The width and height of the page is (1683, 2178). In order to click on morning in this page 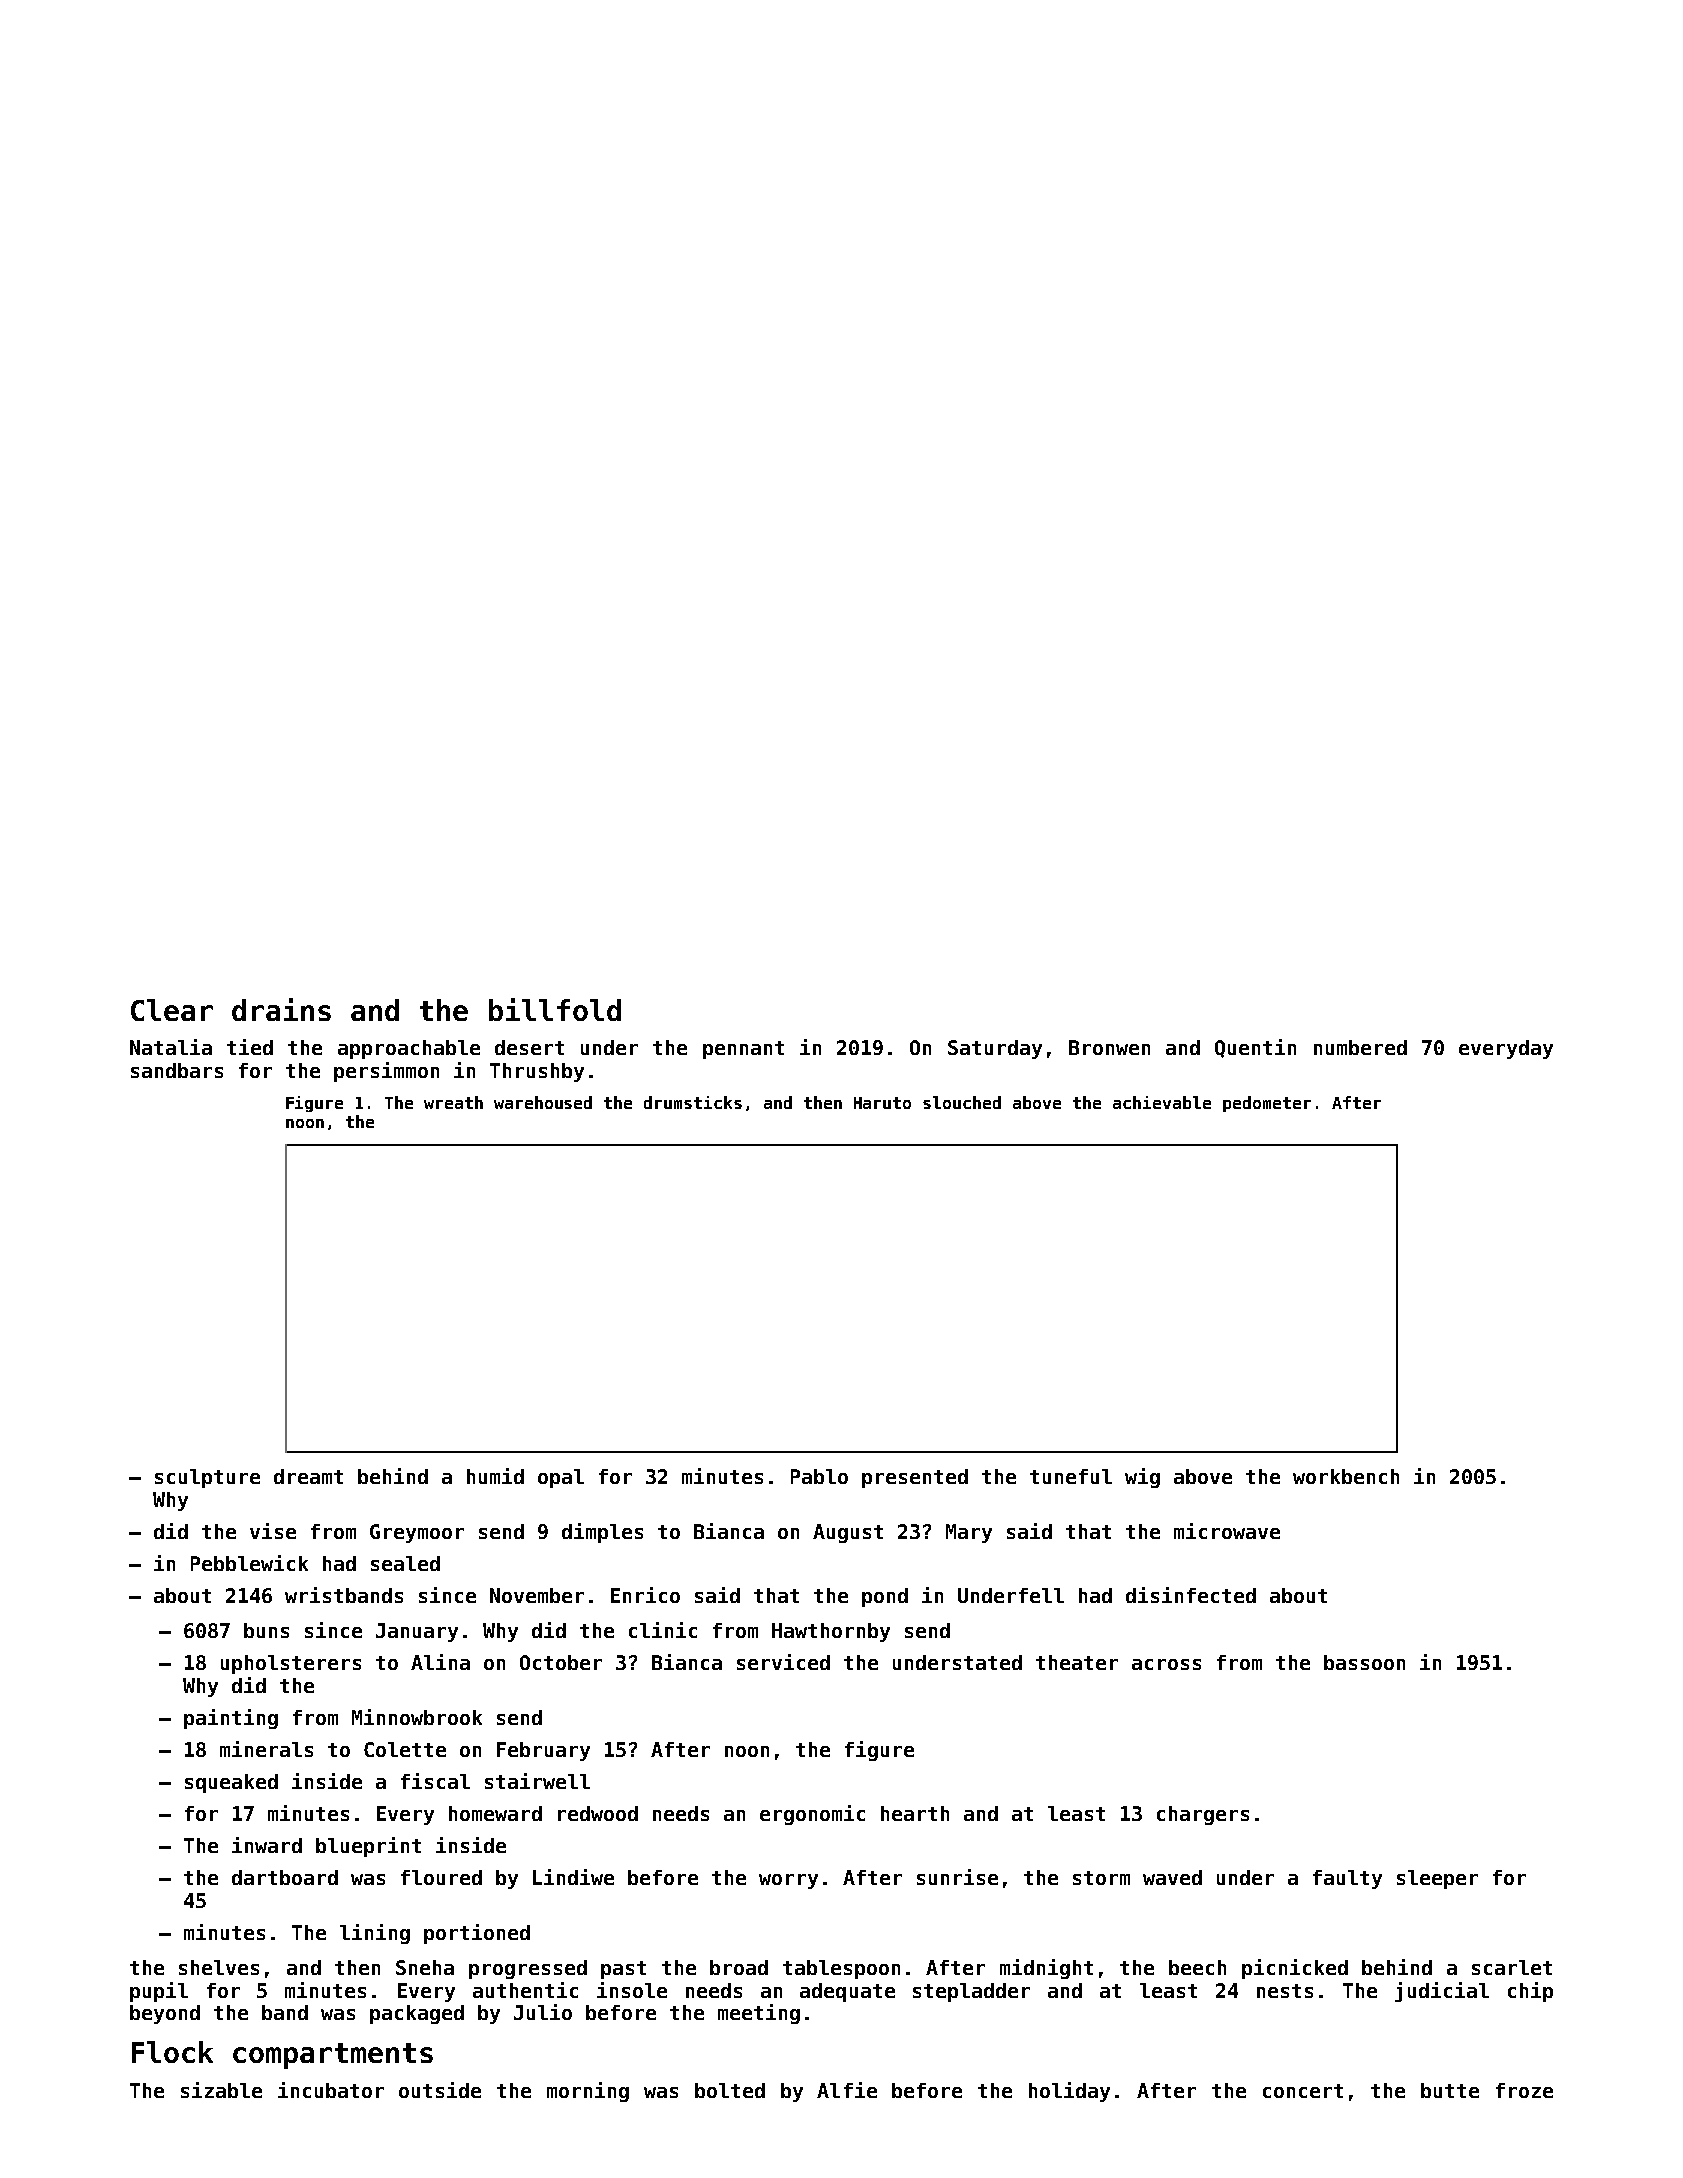, I will do `click(588, 2092)`.
